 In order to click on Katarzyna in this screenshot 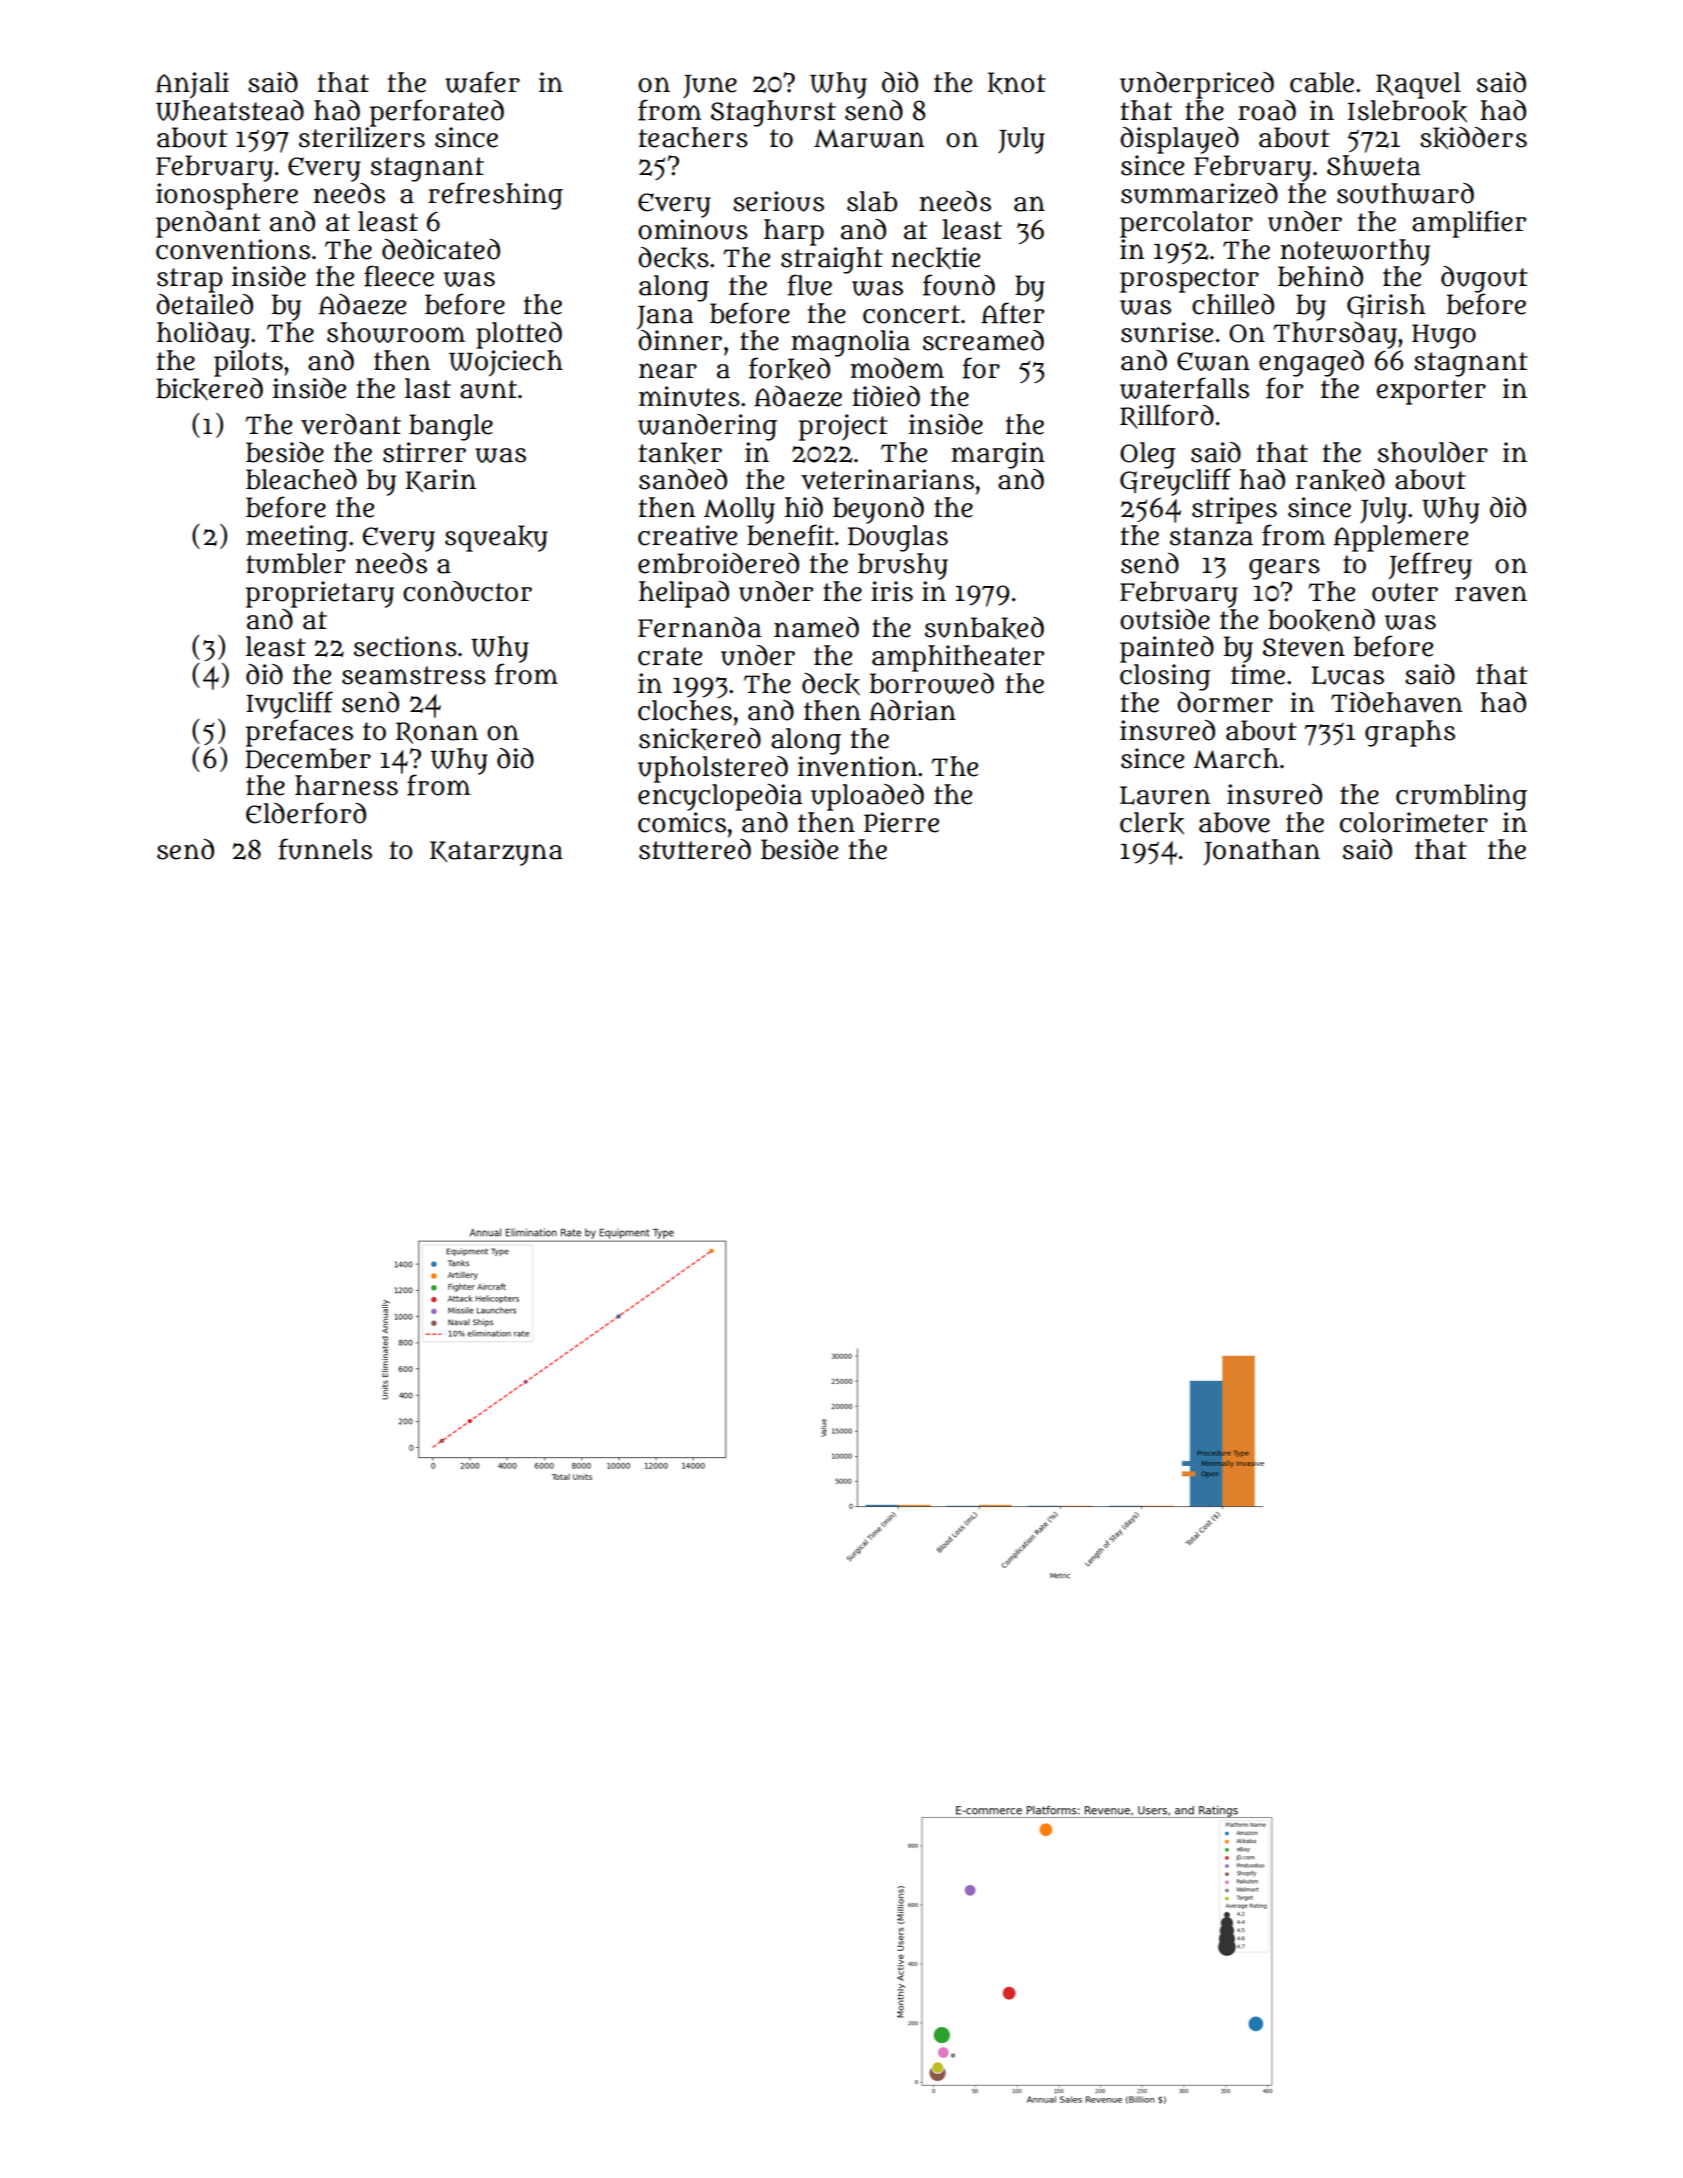, I will do `click(496, 853)`.
